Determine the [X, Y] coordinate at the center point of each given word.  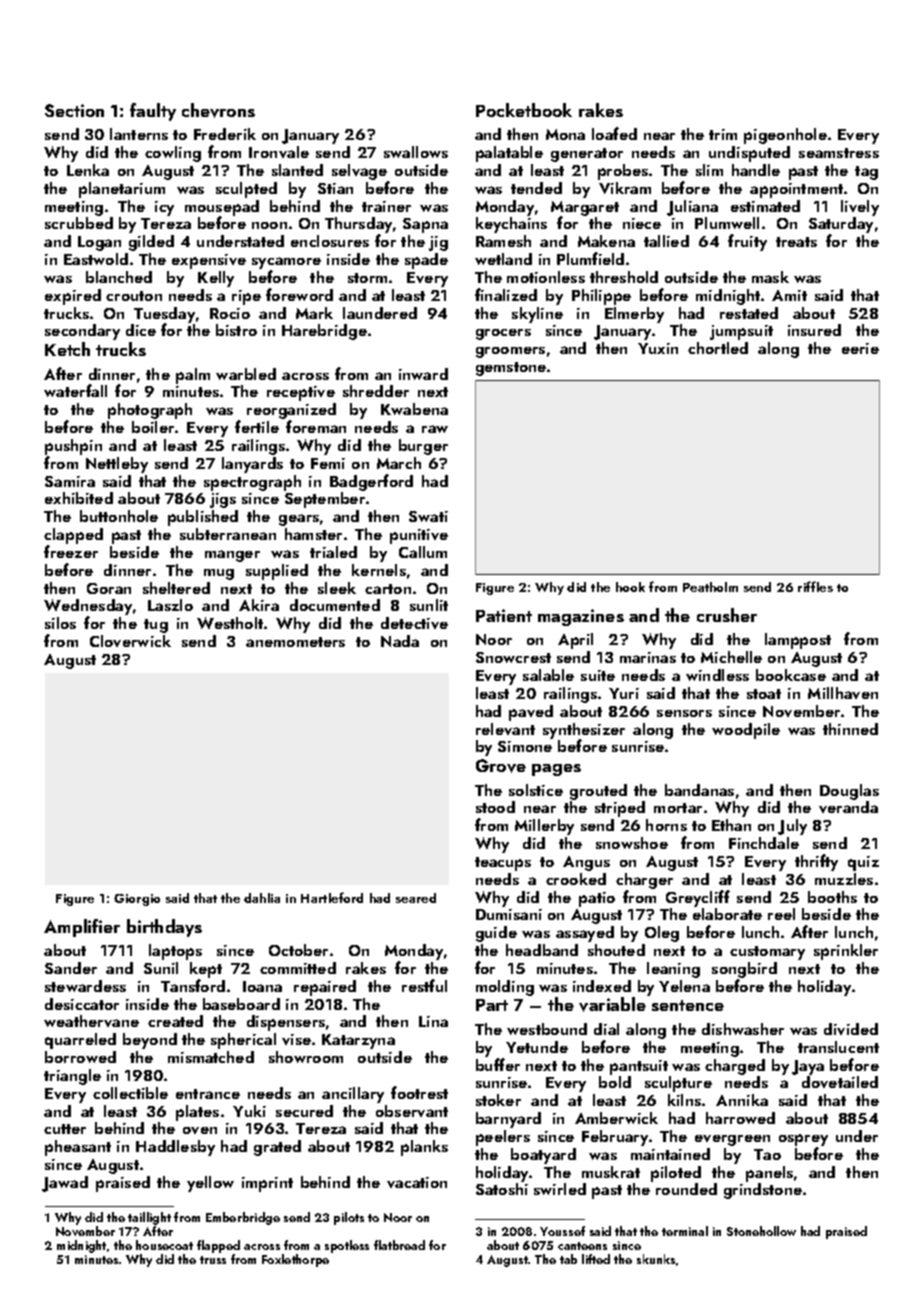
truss [213, 1260]
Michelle [731, 657]
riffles [815, 586]
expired [73, 297]
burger [423, 447]
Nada [400, 641]
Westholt [230, 623]
